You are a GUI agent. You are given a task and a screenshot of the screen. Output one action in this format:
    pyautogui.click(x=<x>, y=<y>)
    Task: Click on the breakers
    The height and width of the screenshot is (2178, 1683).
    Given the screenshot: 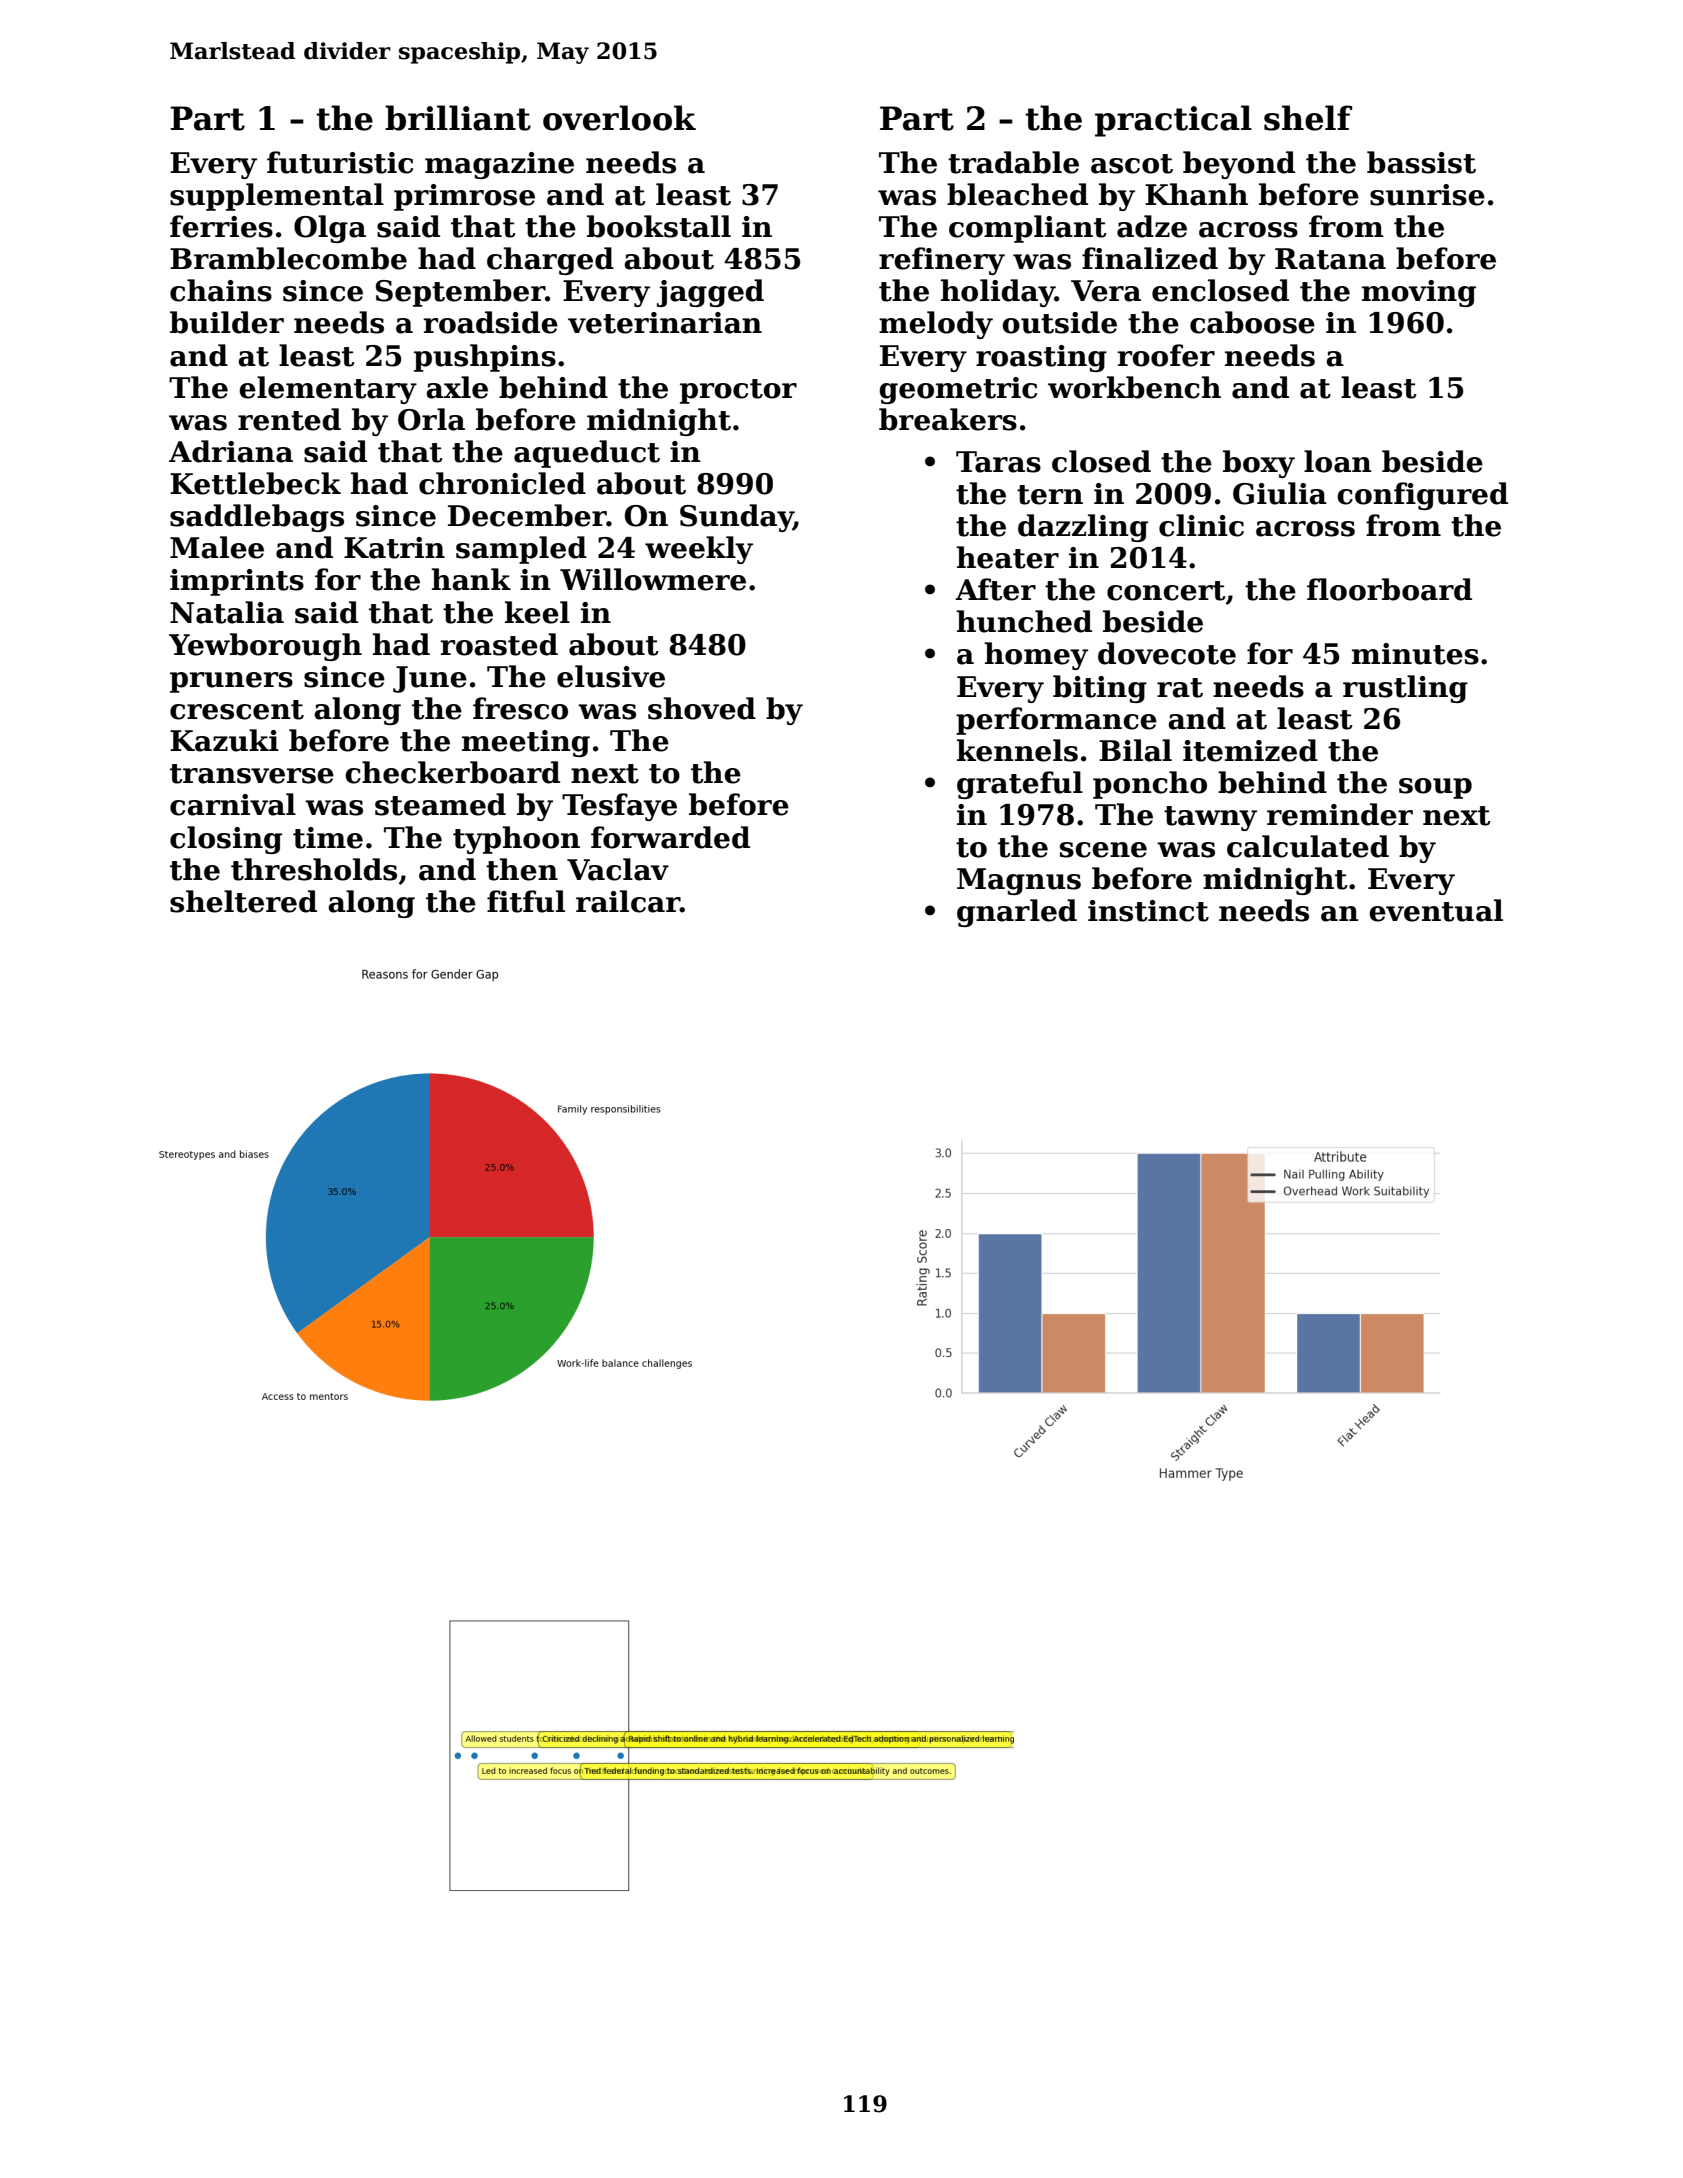 What is the action you would take?
    pyautogui.click(x=948, y=419)
